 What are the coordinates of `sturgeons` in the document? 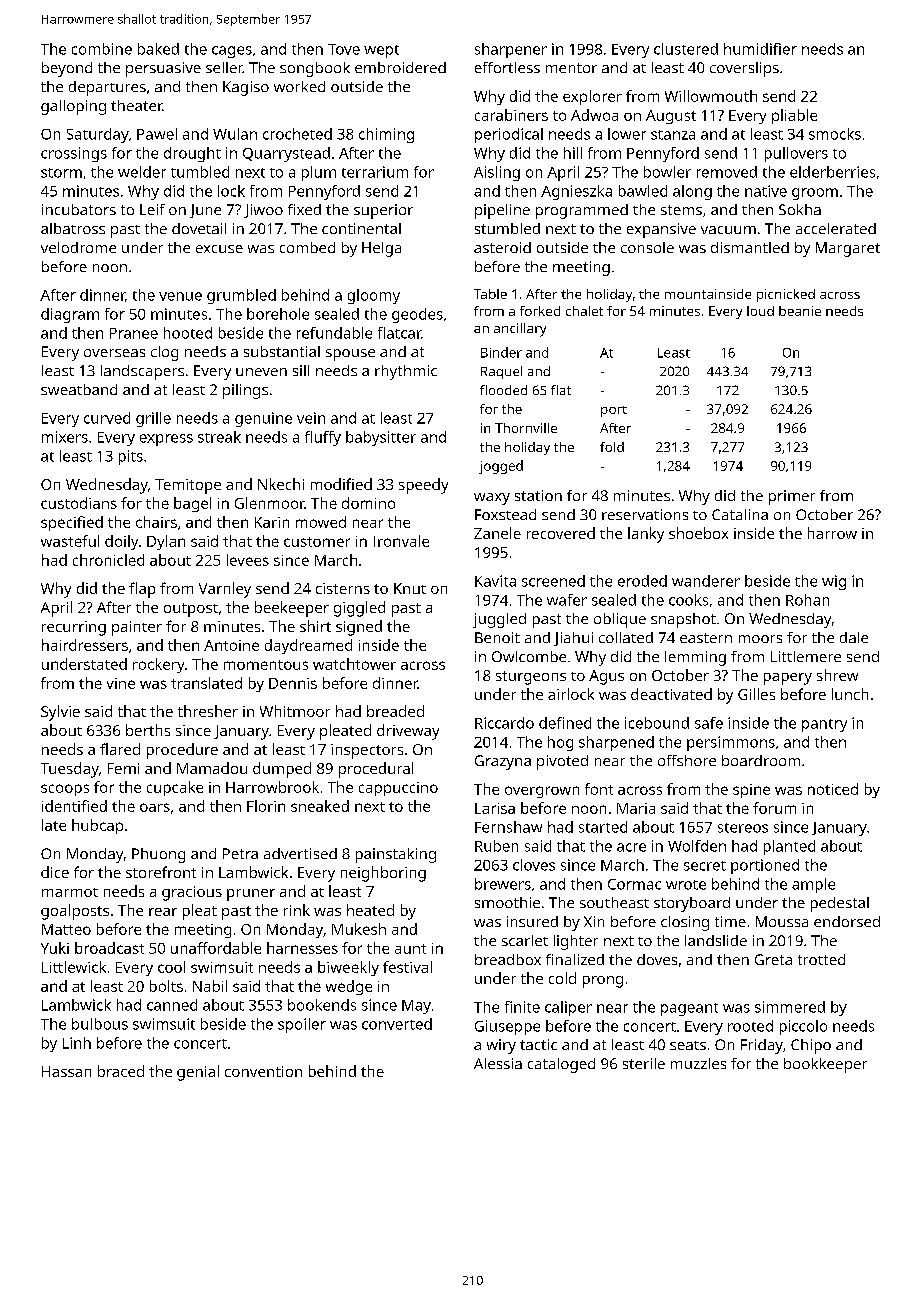 It's located at (531, 678).
